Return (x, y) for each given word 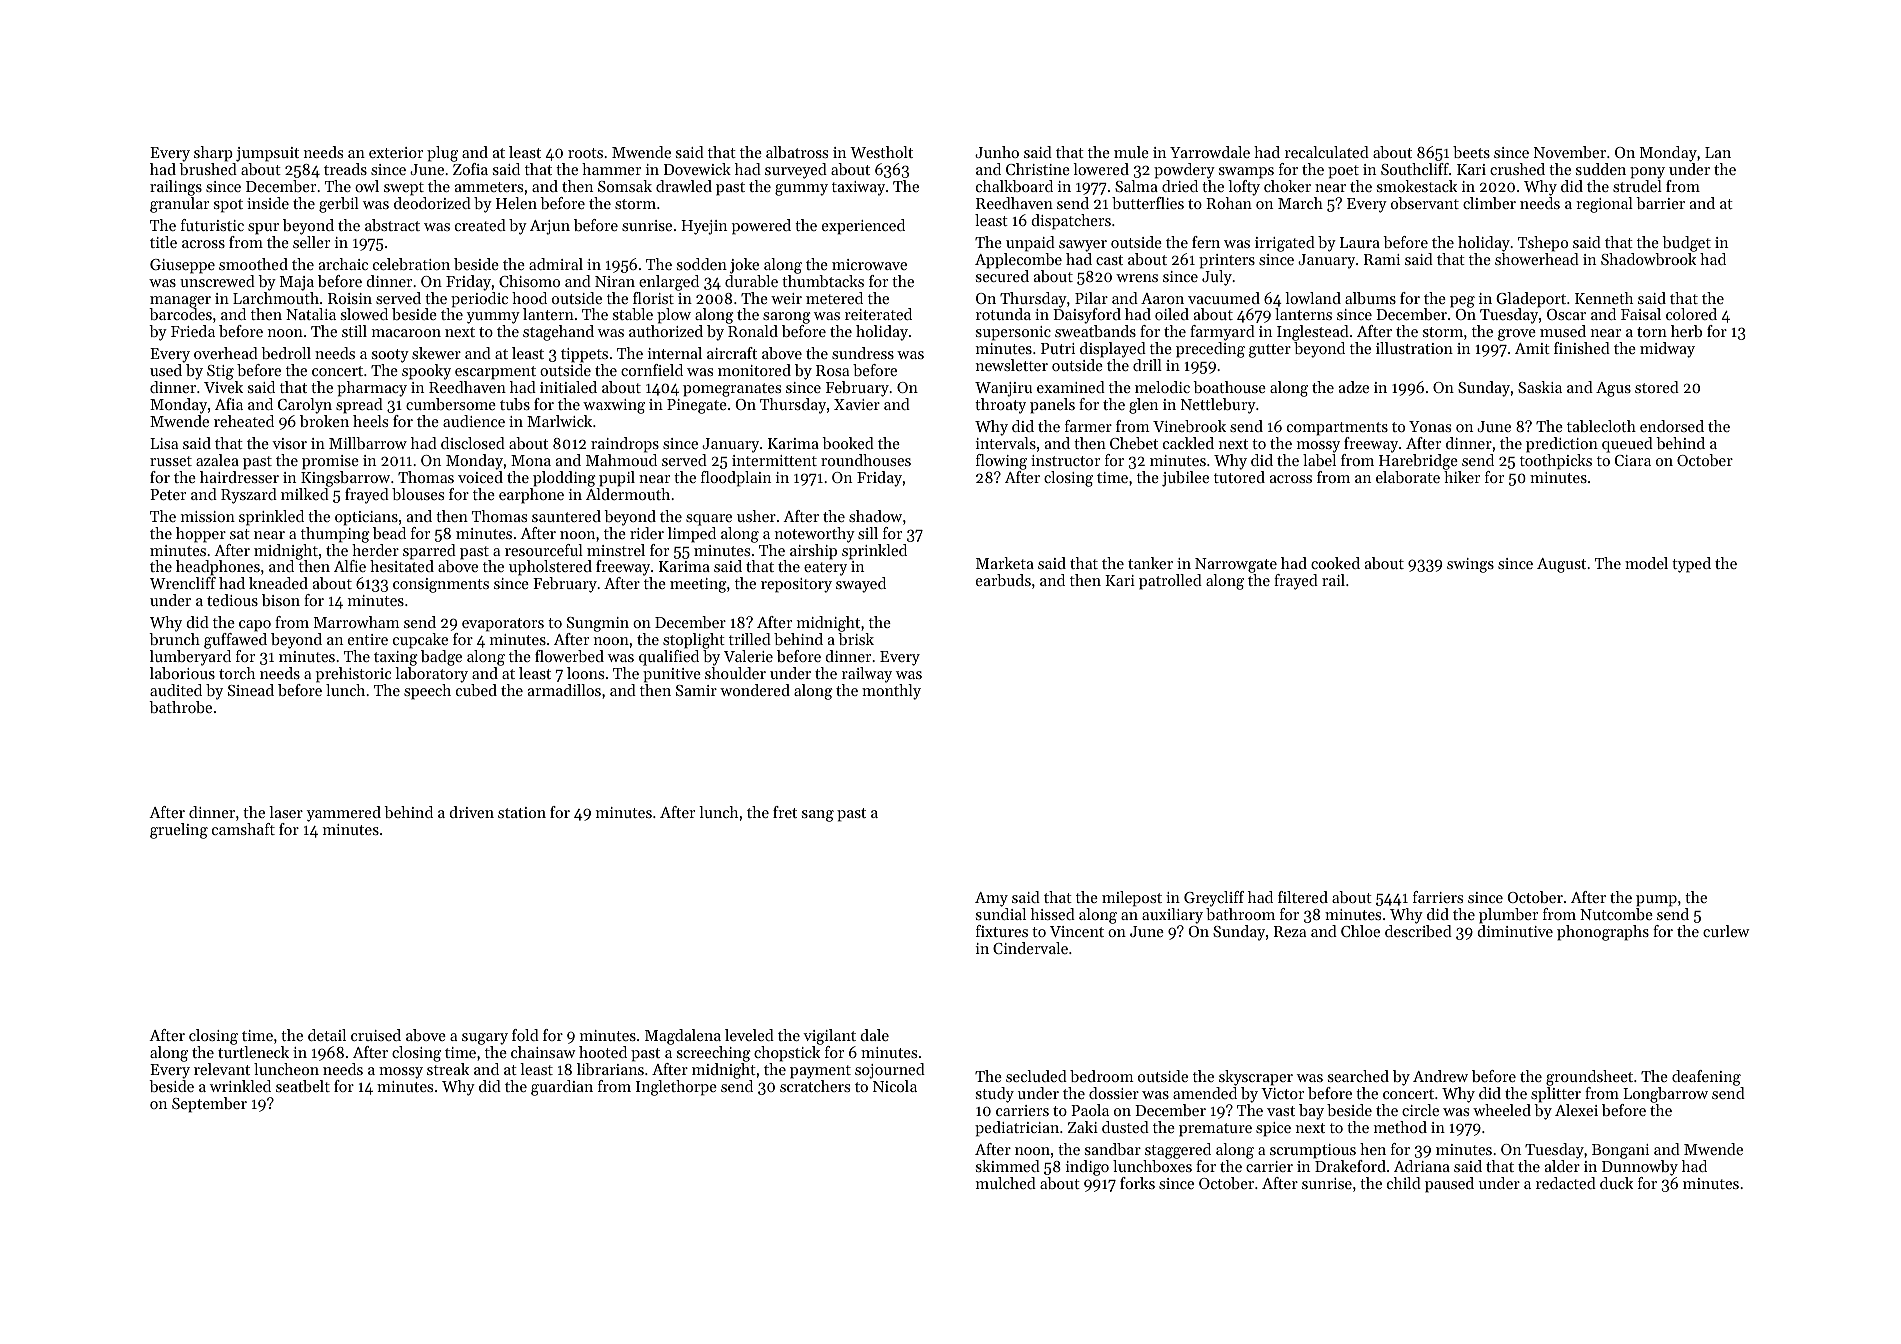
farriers (1438, 897)
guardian (562, 1088)
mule (1131, 152)
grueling (179, 831)
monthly (891, 692)
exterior (396, 152)
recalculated (1327, 152)
